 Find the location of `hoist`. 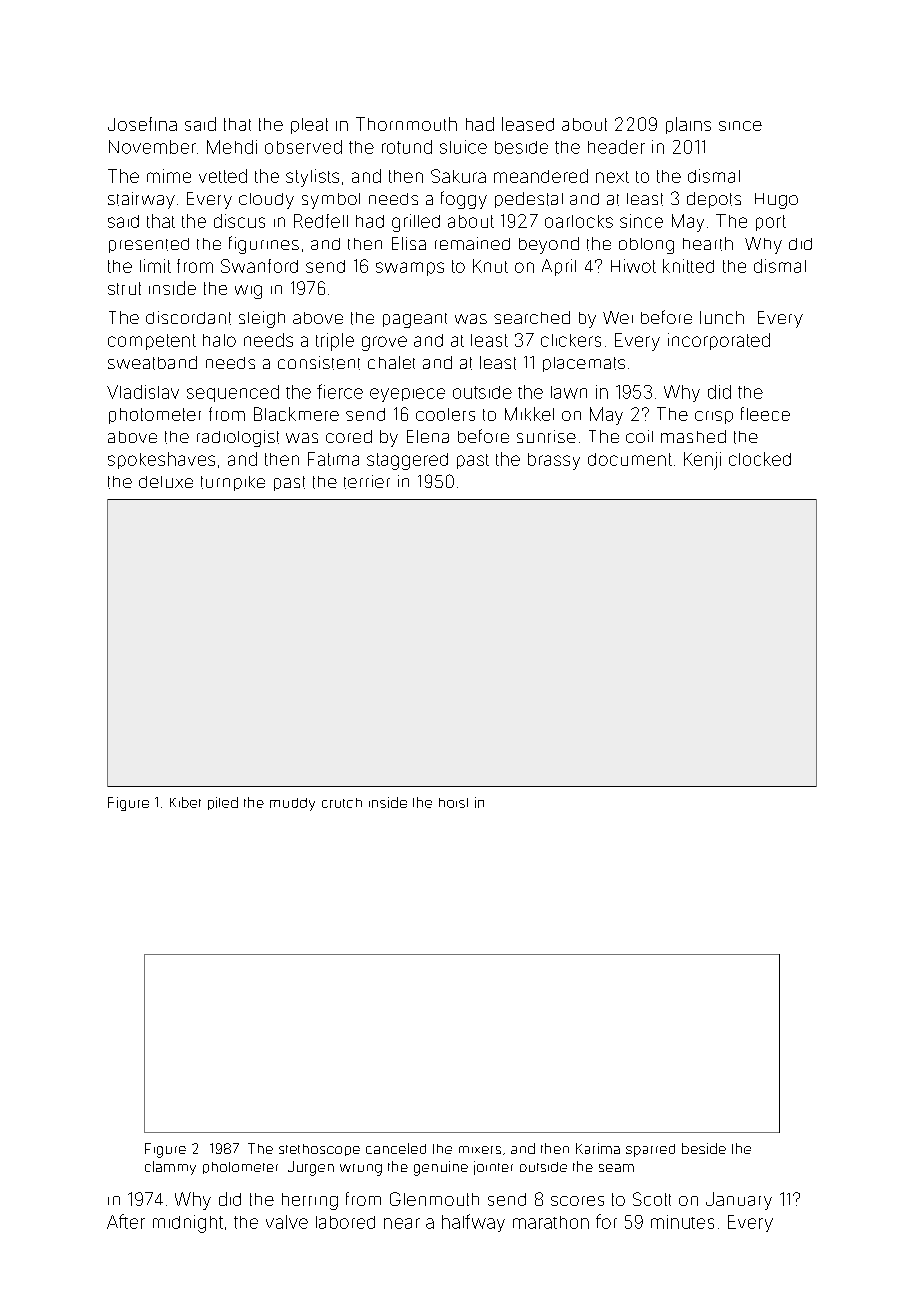

hoist is located at coordinates (453, 803).
